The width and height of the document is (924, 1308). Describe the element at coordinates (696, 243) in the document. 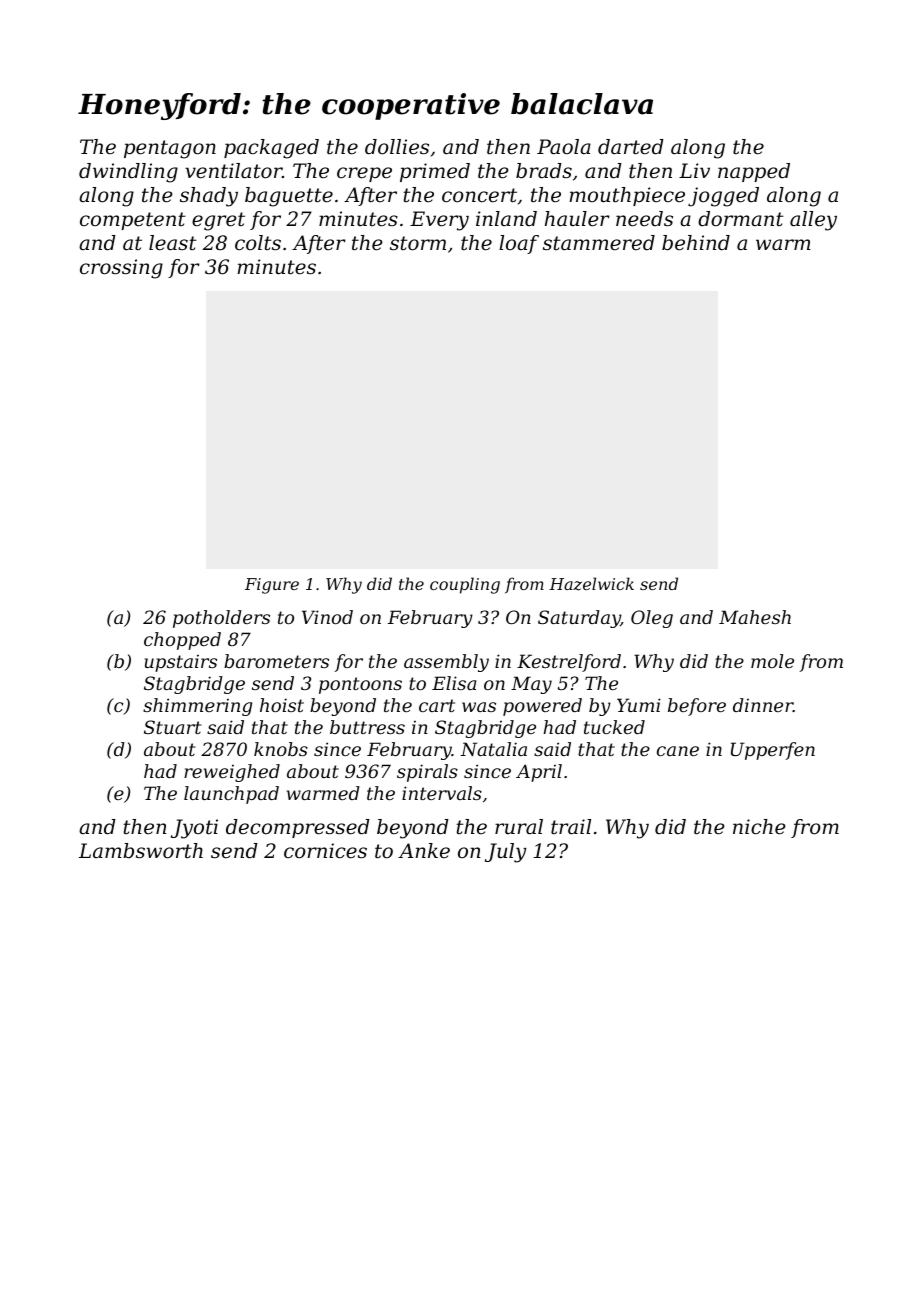

I see `behind` at that location.
